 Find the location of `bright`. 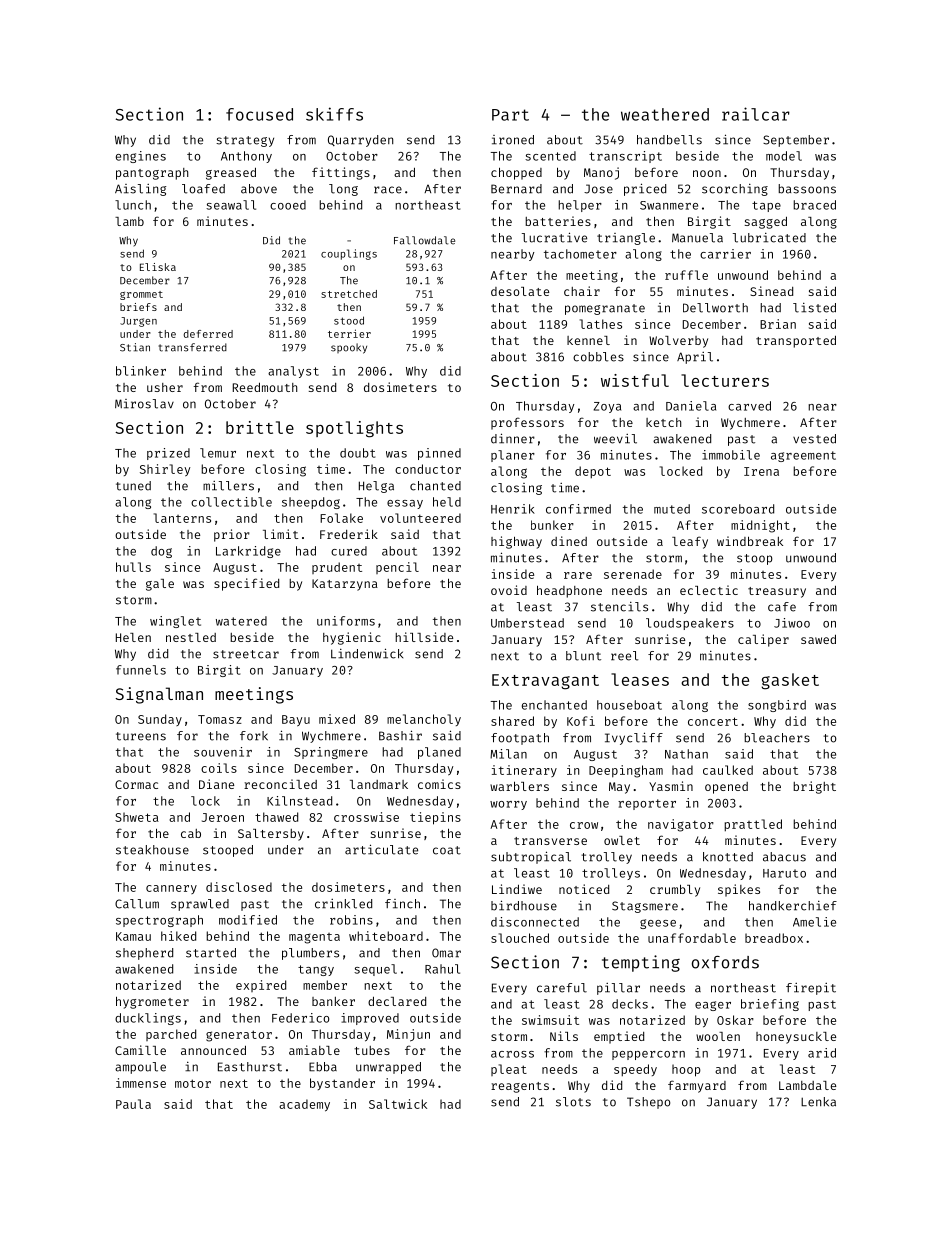

bright is located at coordinates (814, 787).
